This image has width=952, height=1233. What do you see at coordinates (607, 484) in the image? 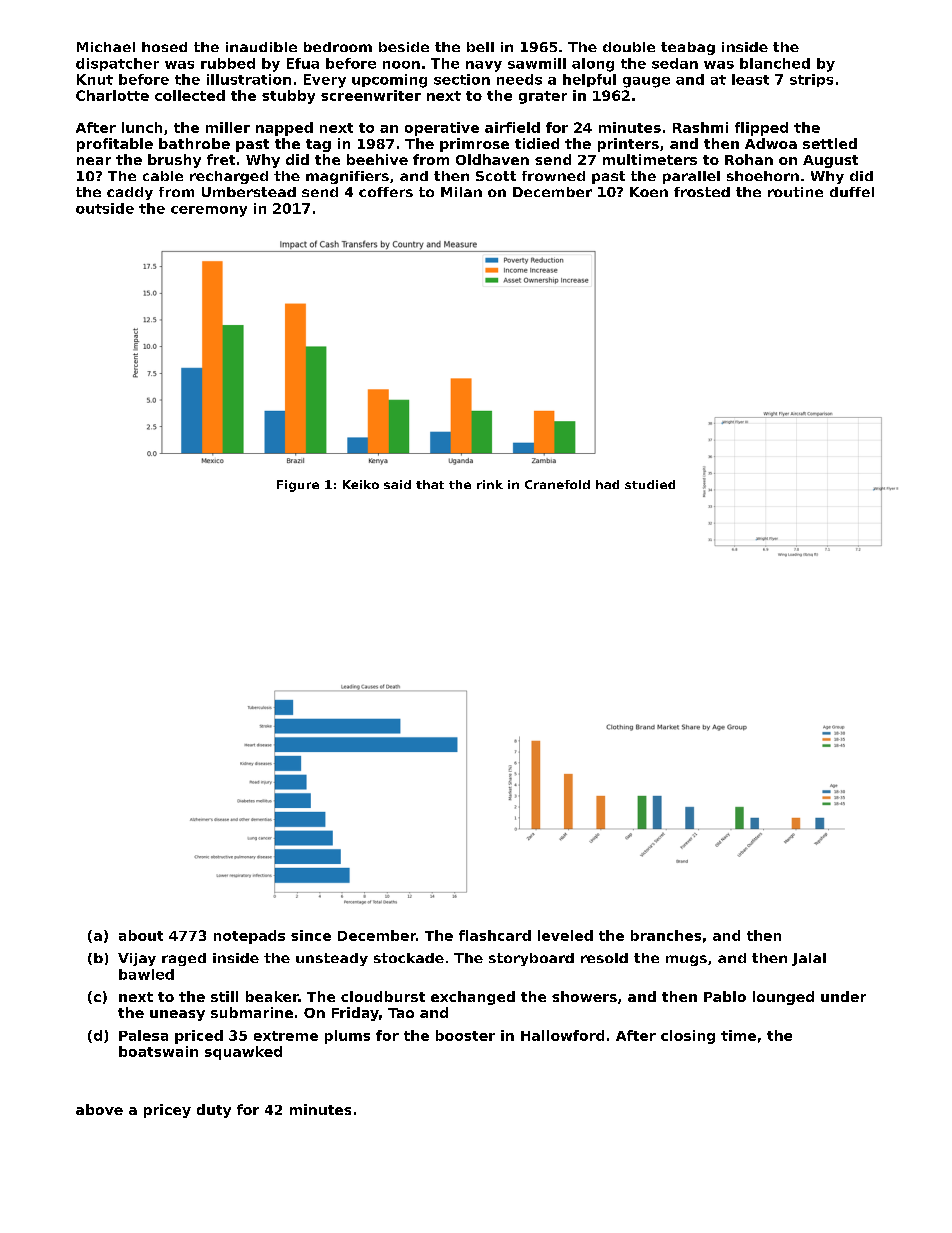
I see `had` at bounding box center [607, 484].
